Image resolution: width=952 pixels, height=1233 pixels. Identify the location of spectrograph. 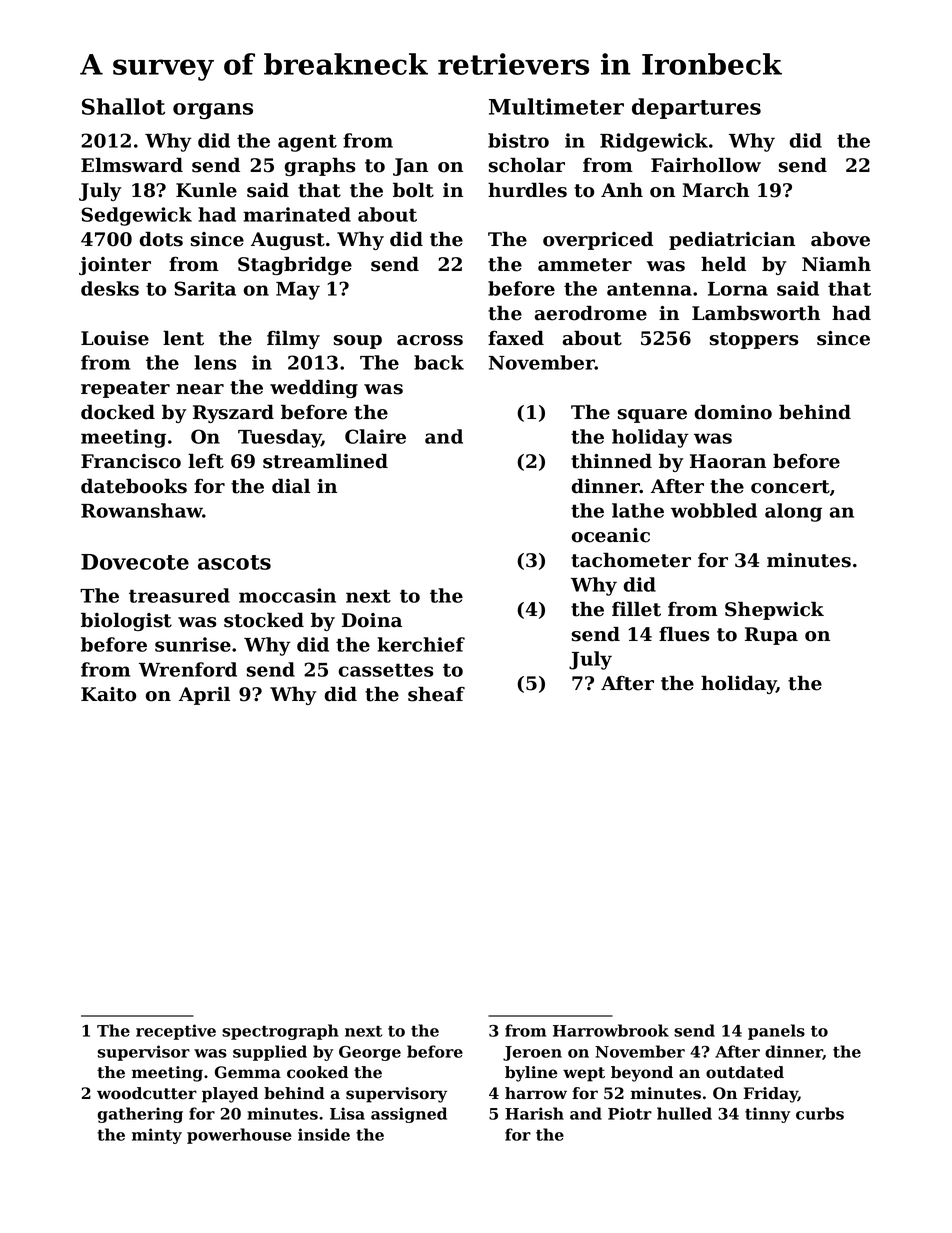
(280, 1032).
